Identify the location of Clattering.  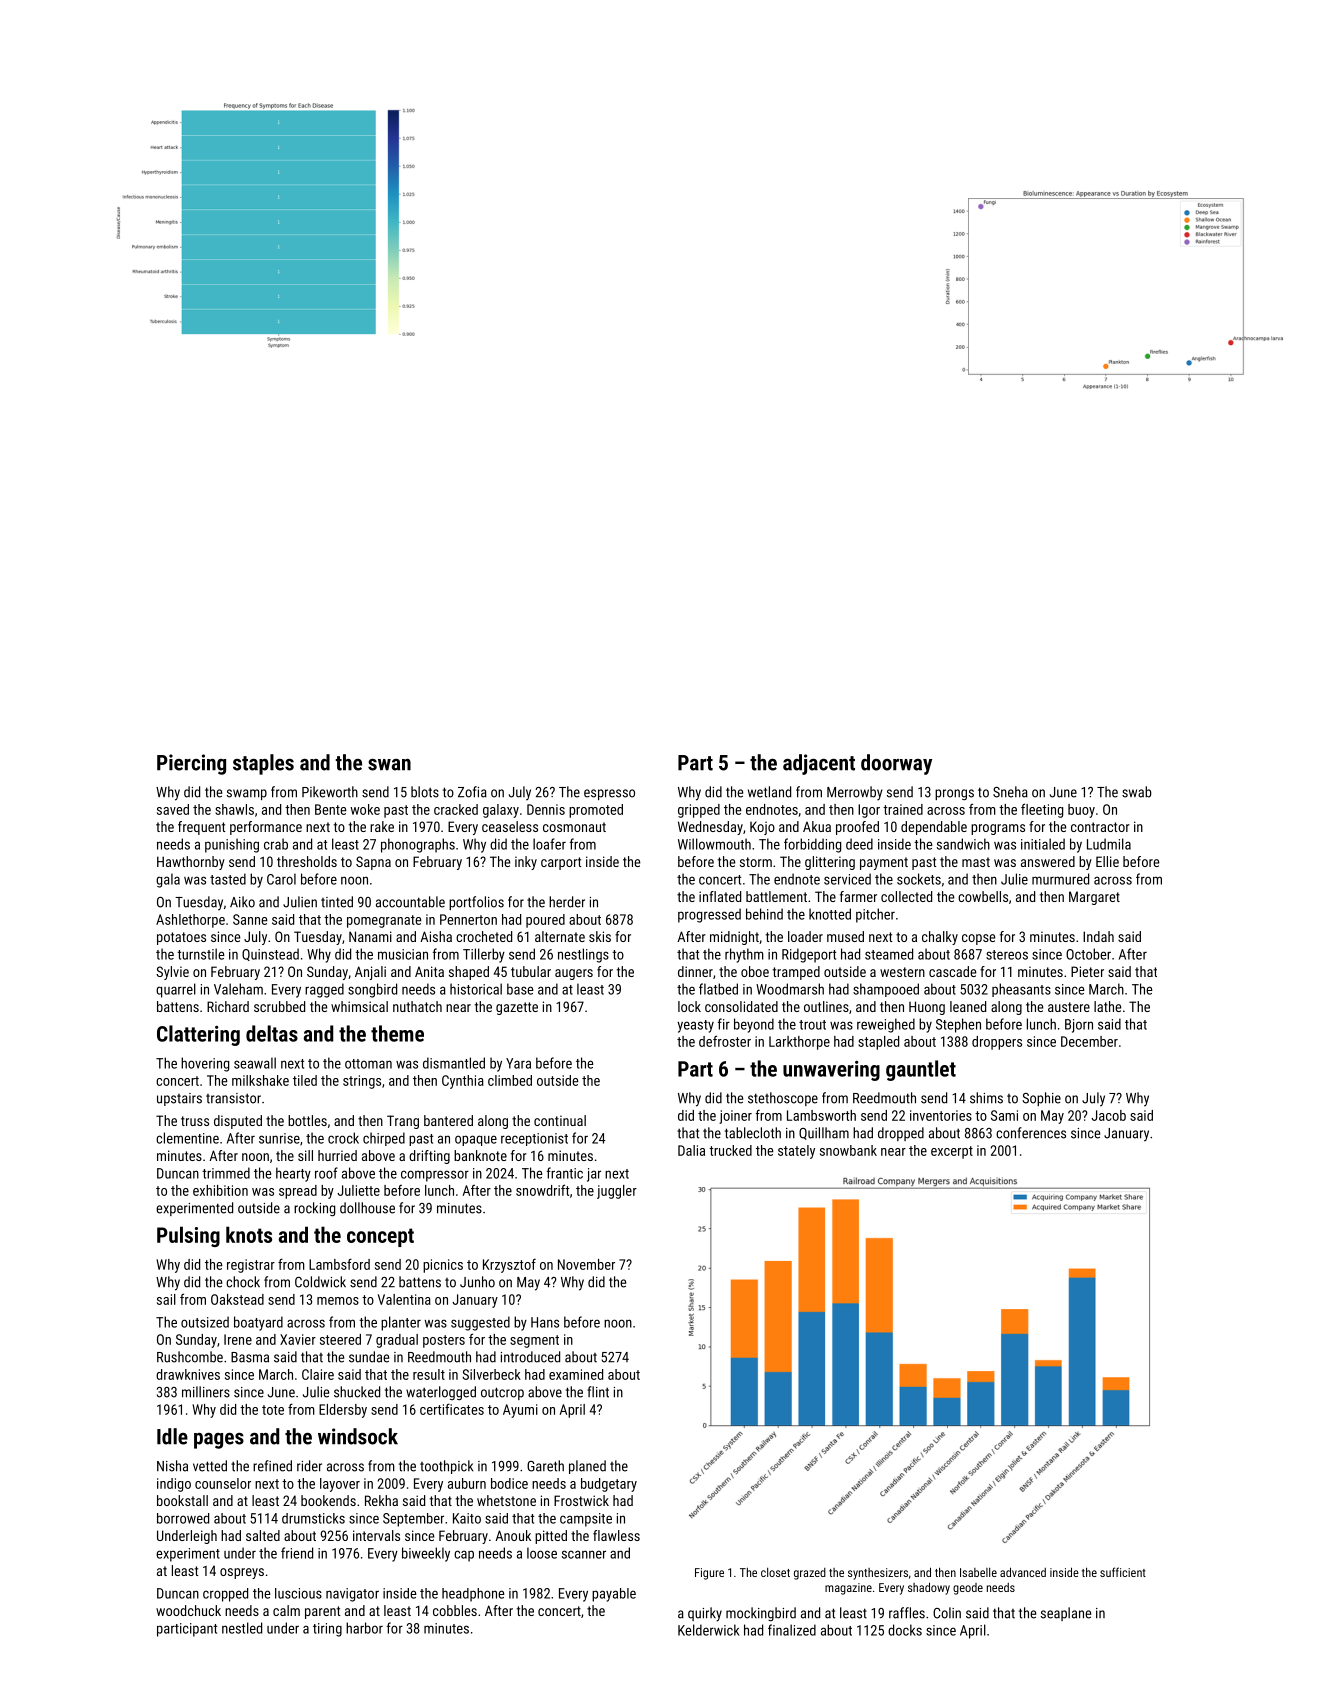
(198, 1035).
